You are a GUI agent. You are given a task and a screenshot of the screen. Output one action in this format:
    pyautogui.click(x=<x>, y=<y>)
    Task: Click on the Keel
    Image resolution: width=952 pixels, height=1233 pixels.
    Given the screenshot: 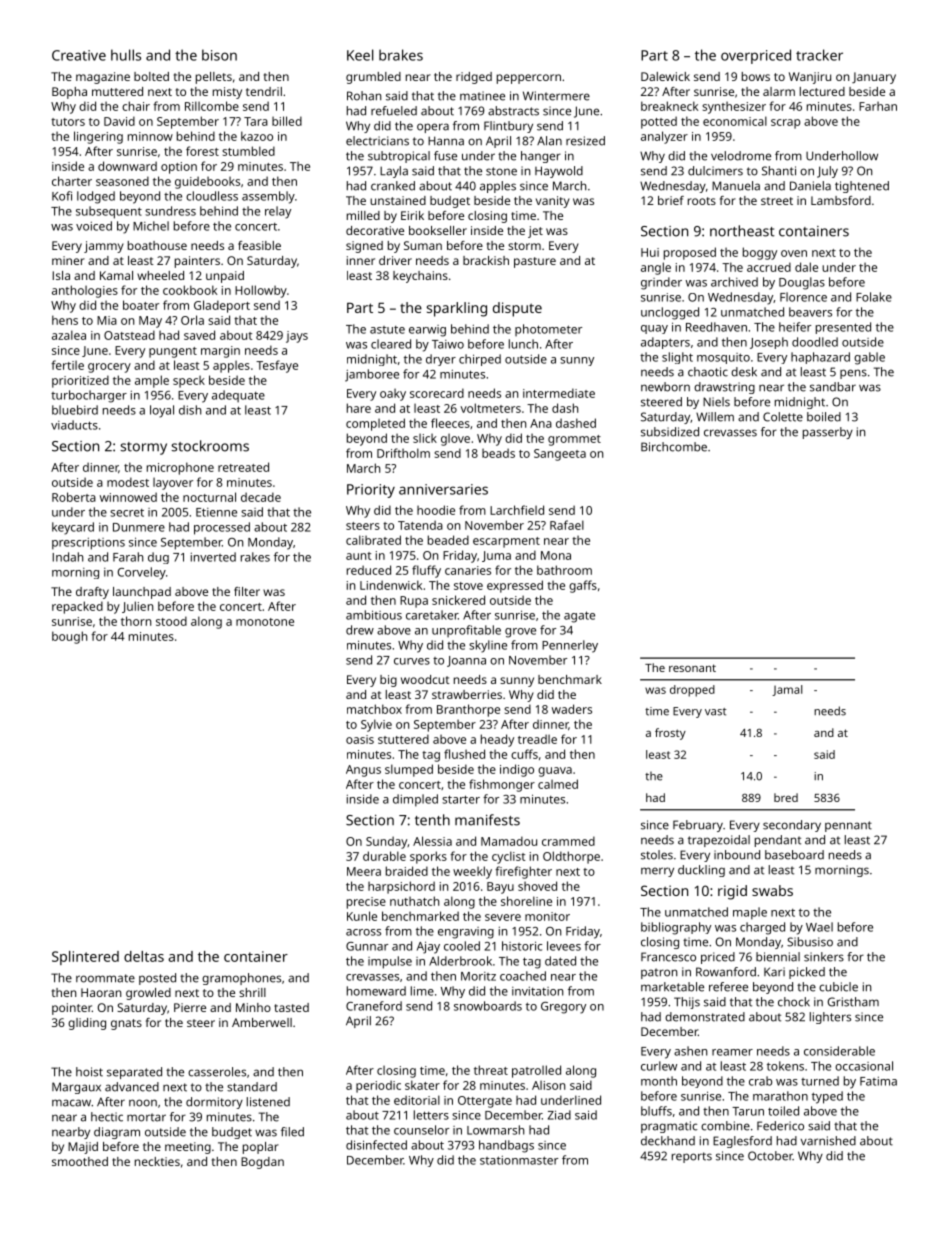 What is the action you would take?
    pyautogui.click(x=360, y=55)
